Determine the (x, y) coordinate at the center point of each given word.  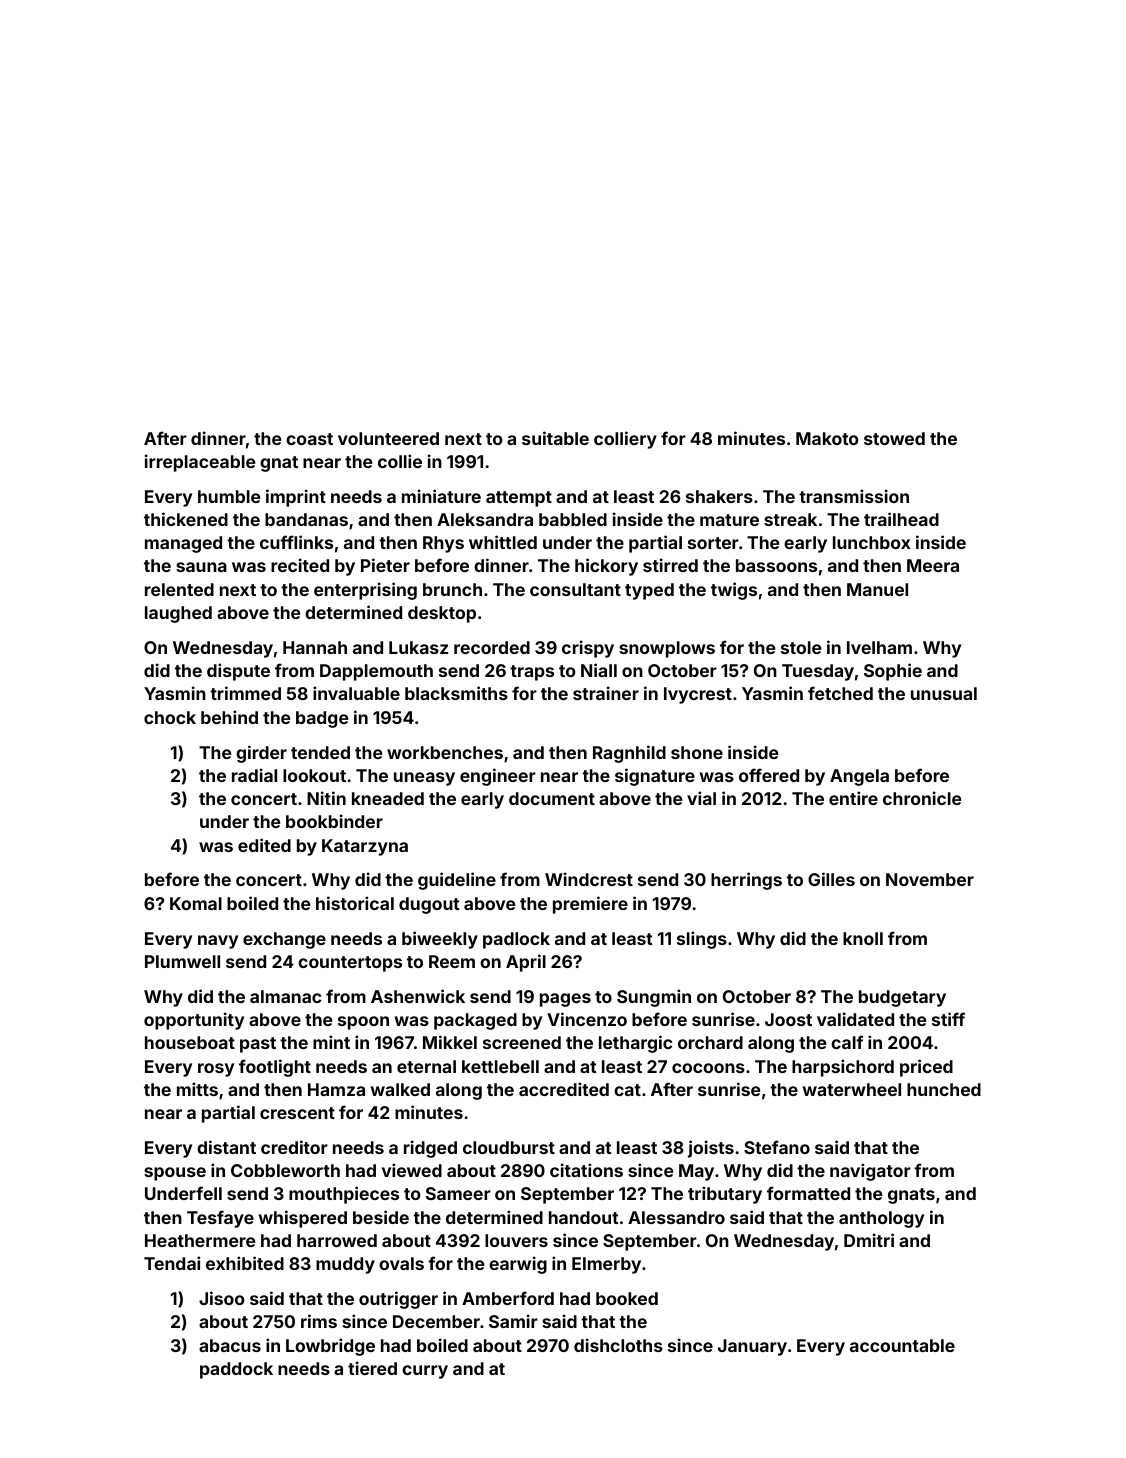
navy (218, 942)
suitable (555, 438)
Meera (933, 565)
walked (400, 1089)
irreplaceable (200, 463)
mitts (197, 1089)
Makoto (827, 438)
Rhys (443, 544)
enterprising (365, 591)
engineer (498, 777)
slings (702, 940)
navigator (870, 1172)
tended (320, 752)
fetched (840, 693)
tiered (372, 1368)
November (930, 879)
